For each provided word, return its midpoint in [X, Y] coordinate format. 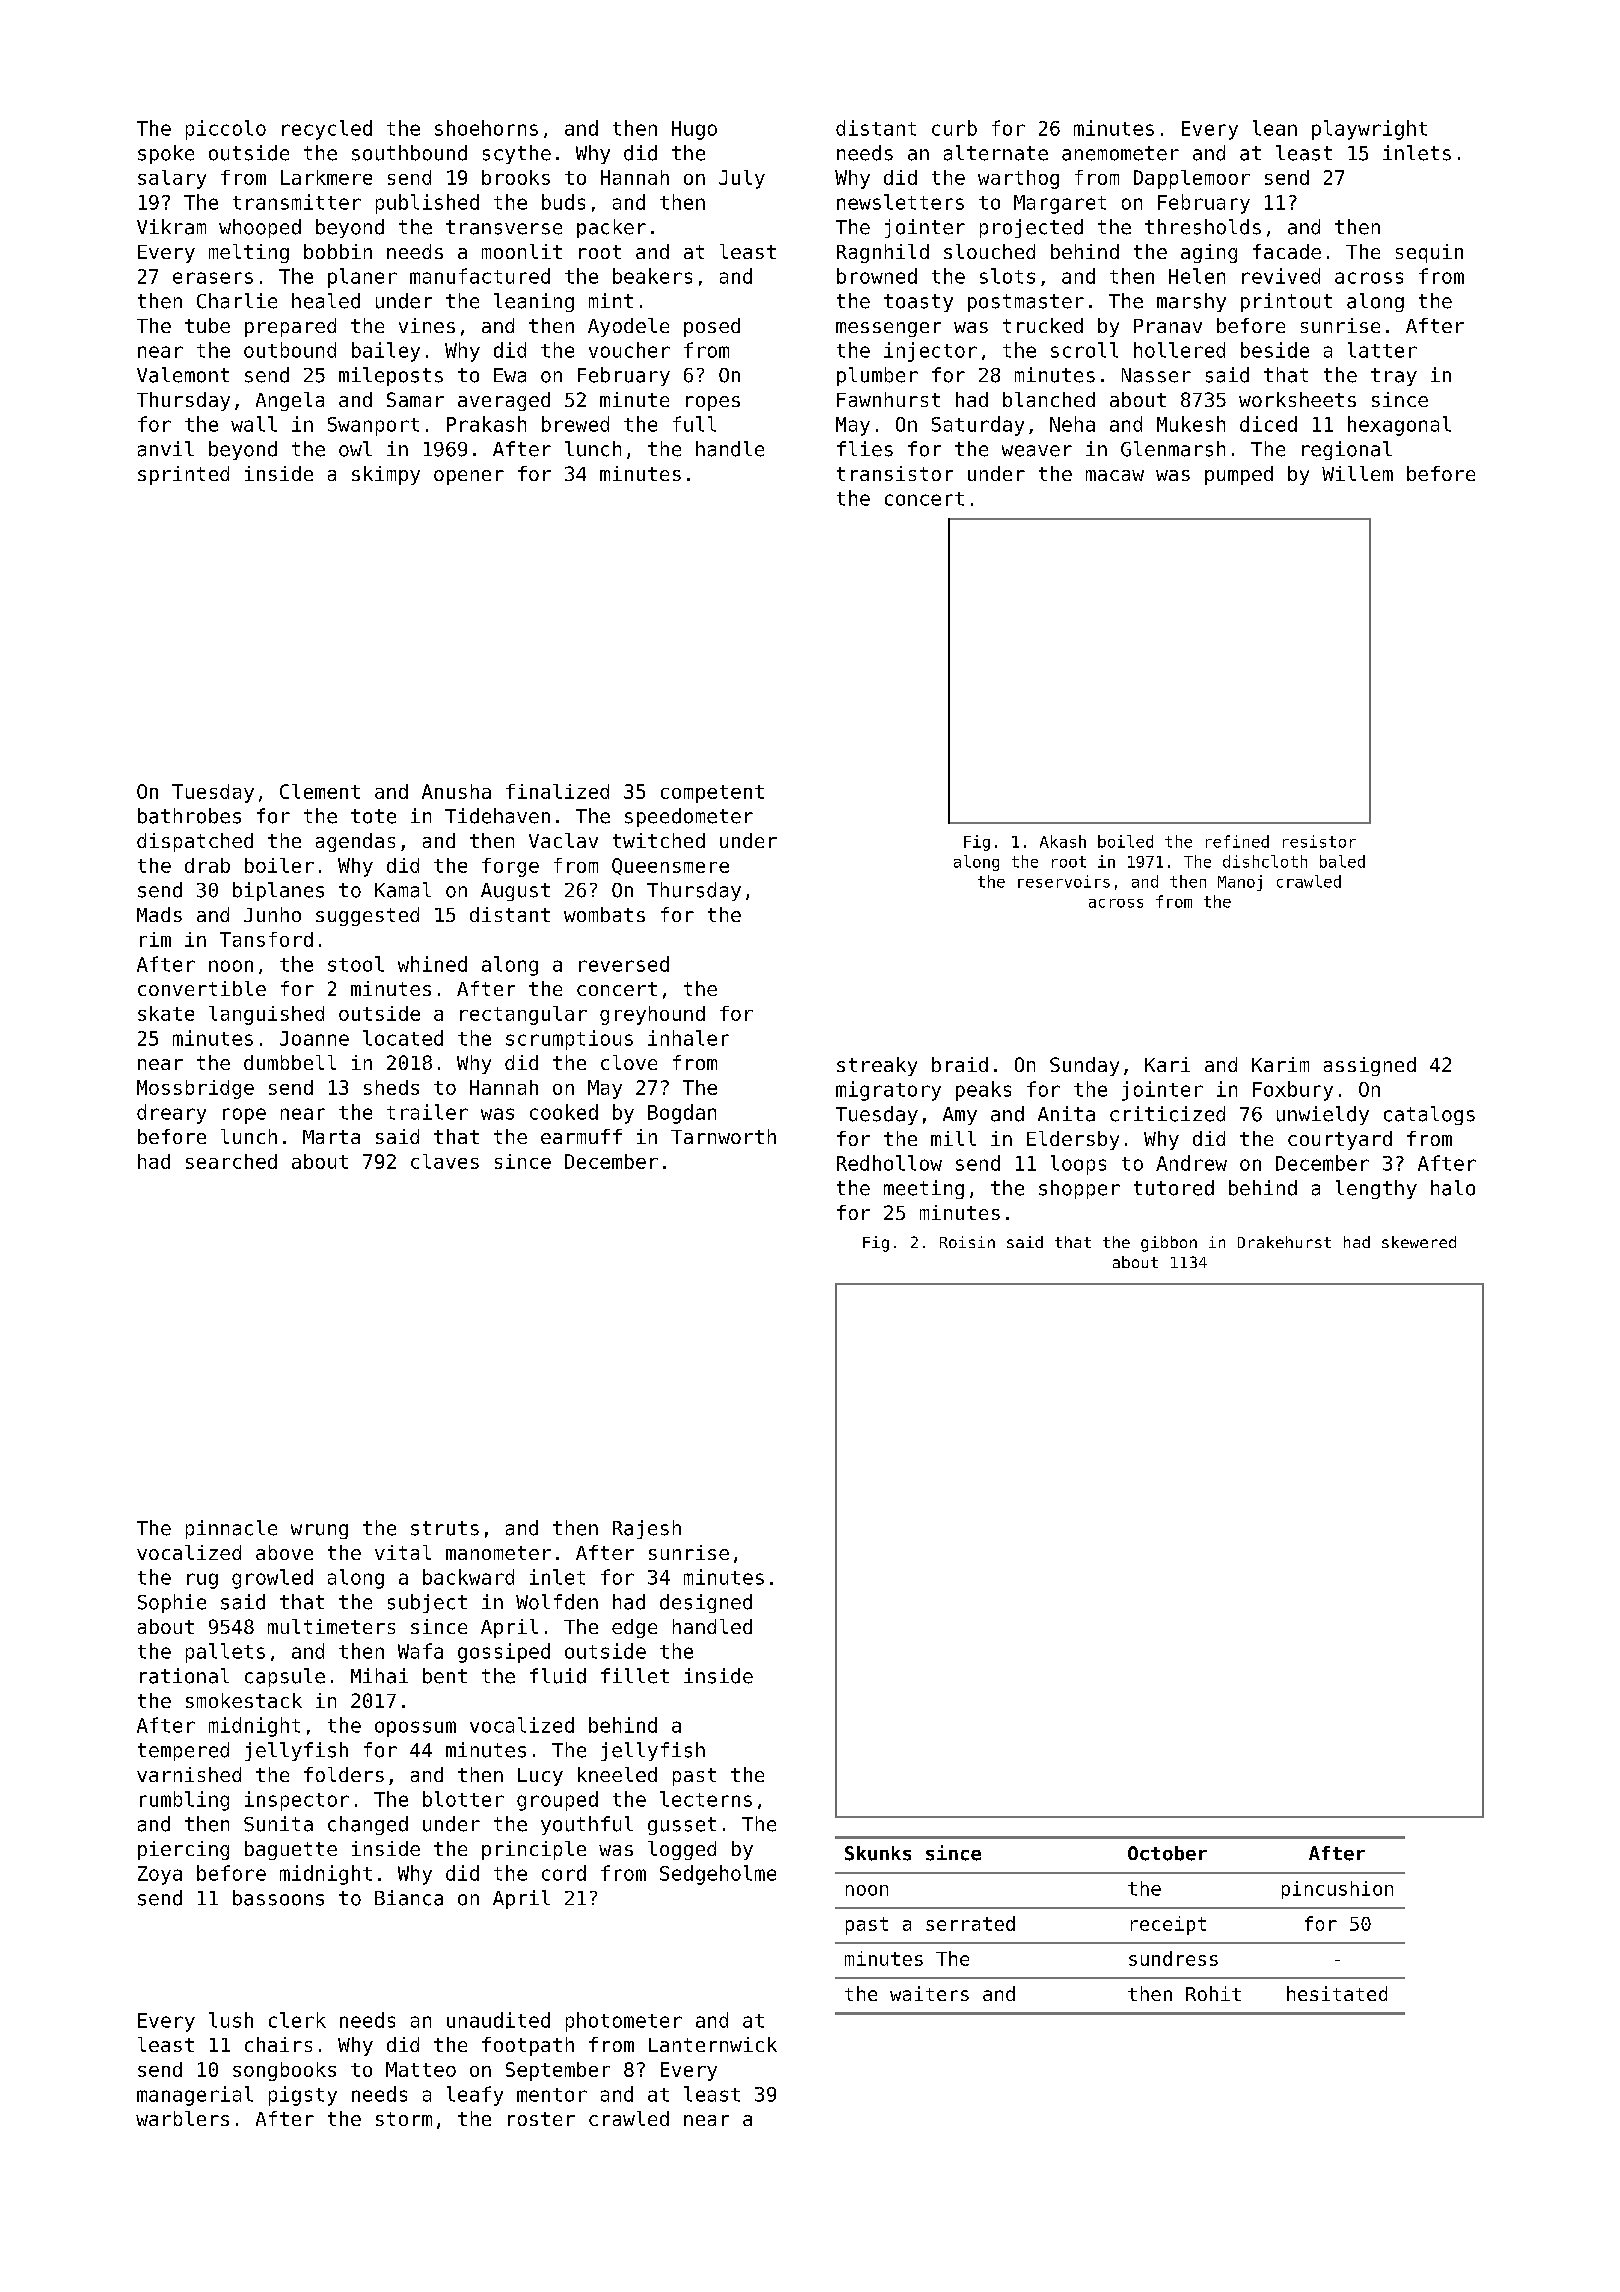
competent [712, 794]
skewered [1419, 1242]
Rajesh [647, 1529]
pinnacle [231, 1529]
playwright [1369, 130]
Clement [320, 791]
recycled [327, 130]
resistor [1319, 841]
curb [954, 128]
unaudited [498, 2020]
